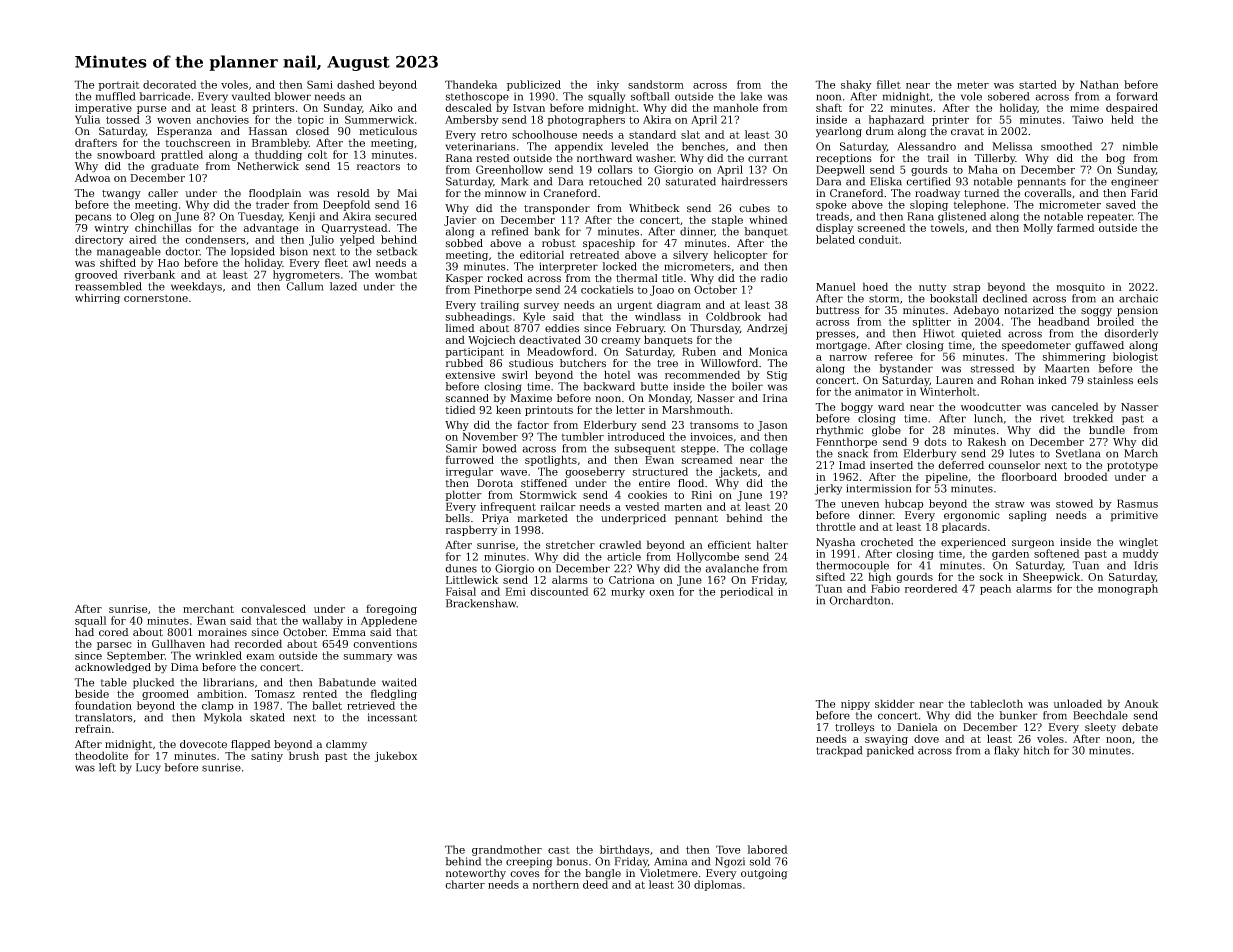 The height and width of the page is (952, 1233). Describe the element at coordinates (208, 608) in the page. I see `merchant` at that location.
